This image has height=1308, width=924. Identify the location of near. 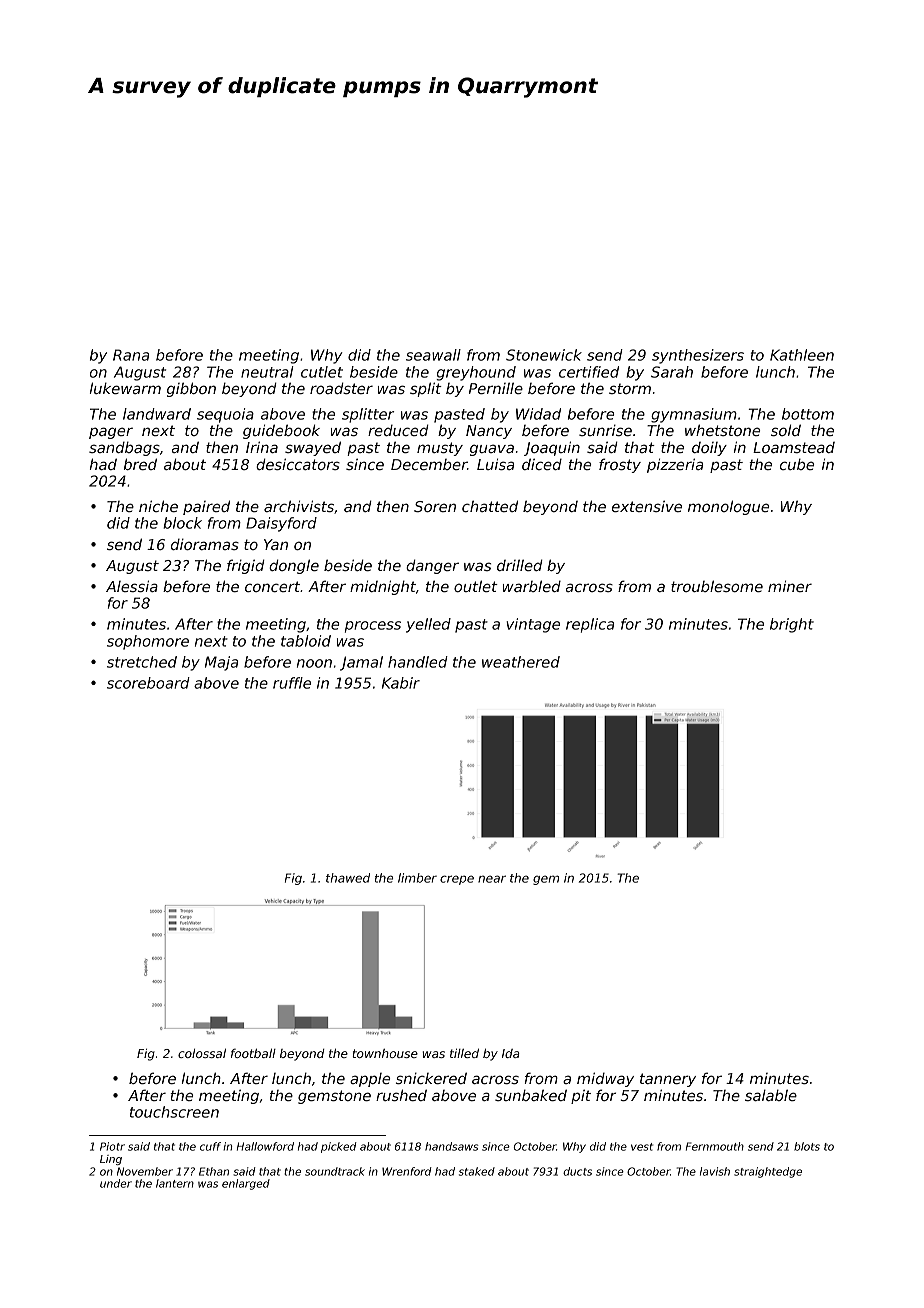
(492, 879).
